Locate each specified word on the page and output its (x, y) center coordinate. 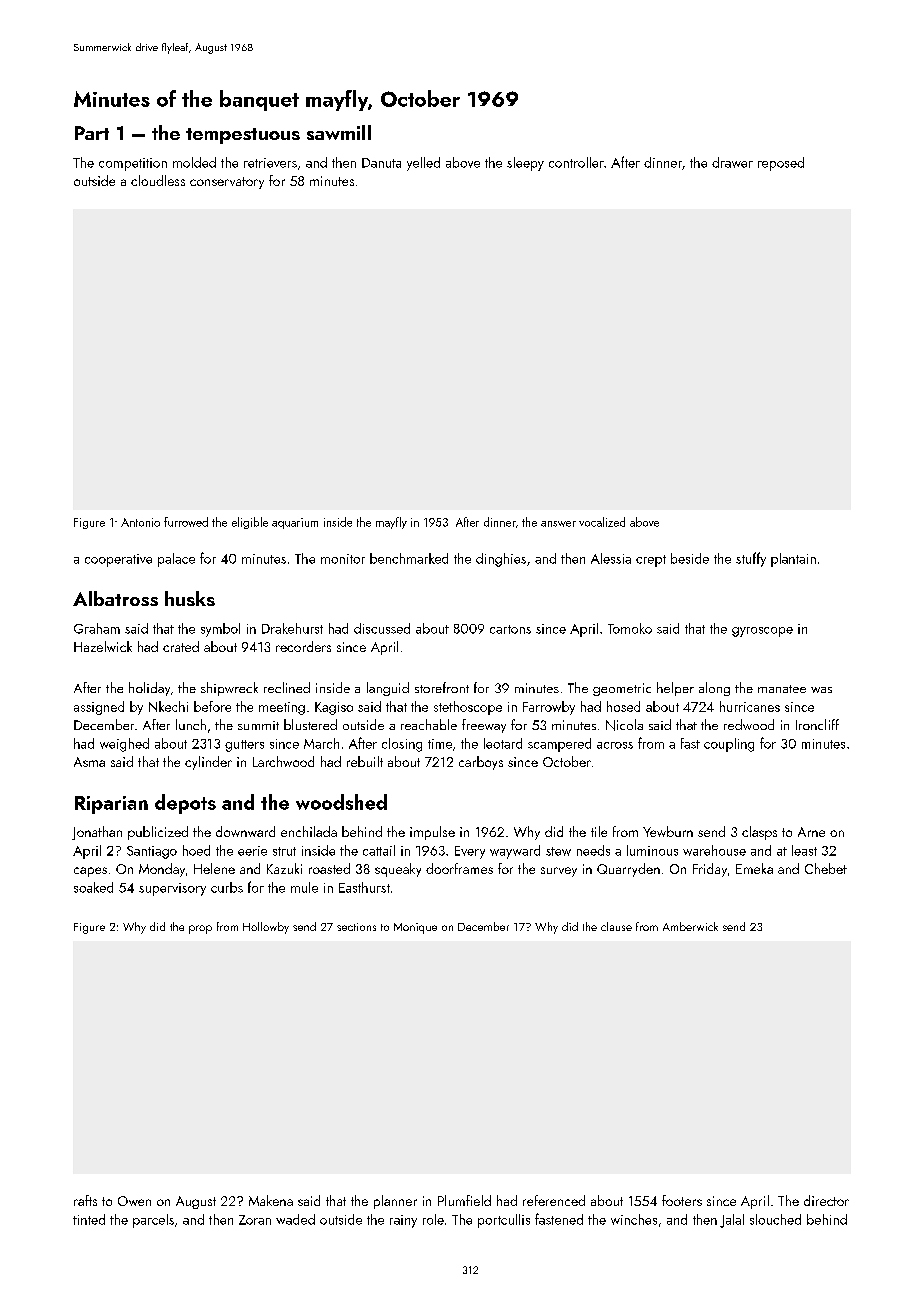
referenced (554, 1200)
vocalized (602, 522)
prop (200, 929)
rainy (403, 1221)
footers (682, 1200)
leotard (503, 743)
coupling (729, 745)
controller (576, 162)
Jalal (732, 1221)
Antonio (140, 522)
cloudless (158, 180)
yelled (423, 164)
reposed (781, 164)
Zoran (255, 1220)
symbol (220, 630)
